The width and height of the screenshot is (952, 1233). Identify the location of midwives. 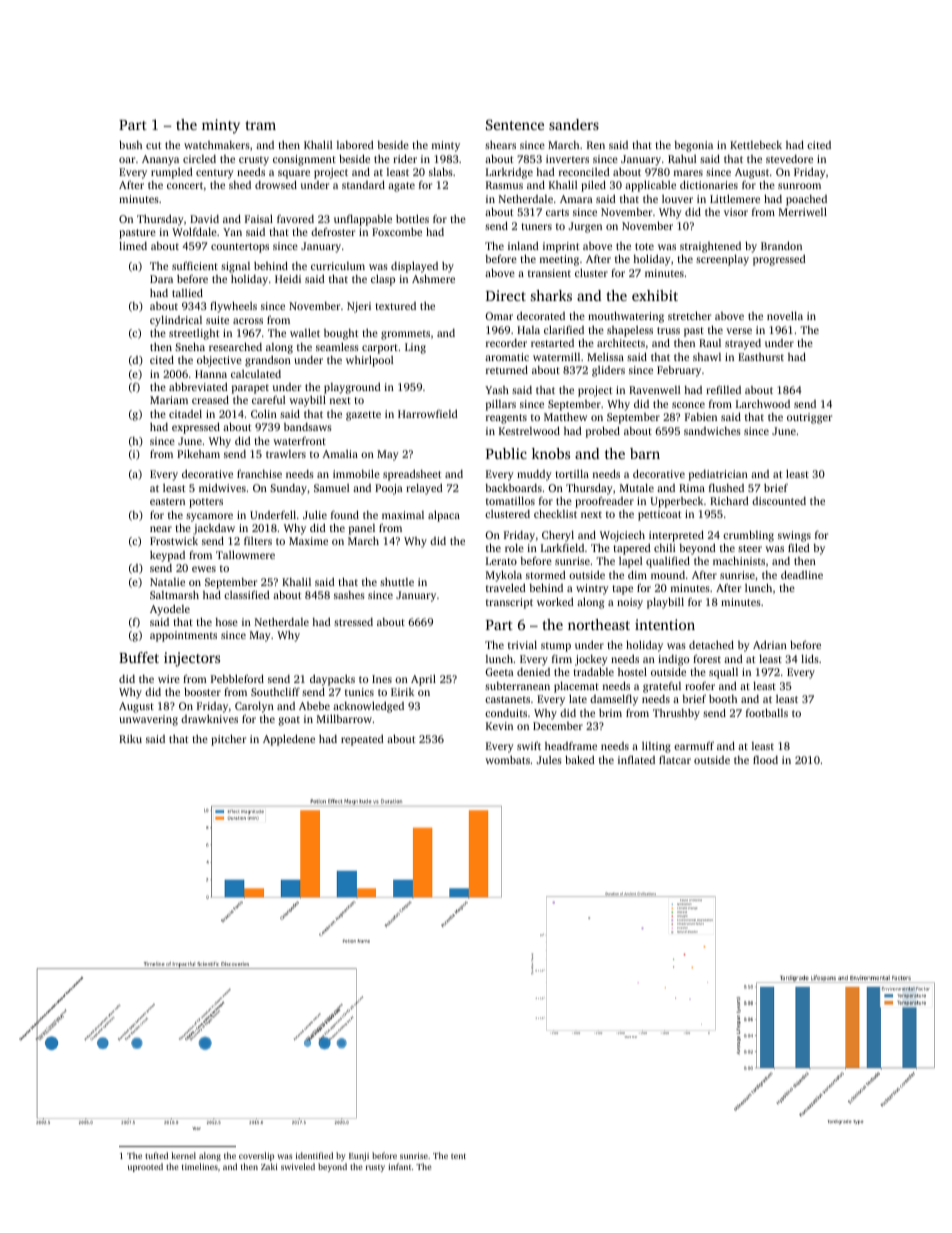
(222, 487).
